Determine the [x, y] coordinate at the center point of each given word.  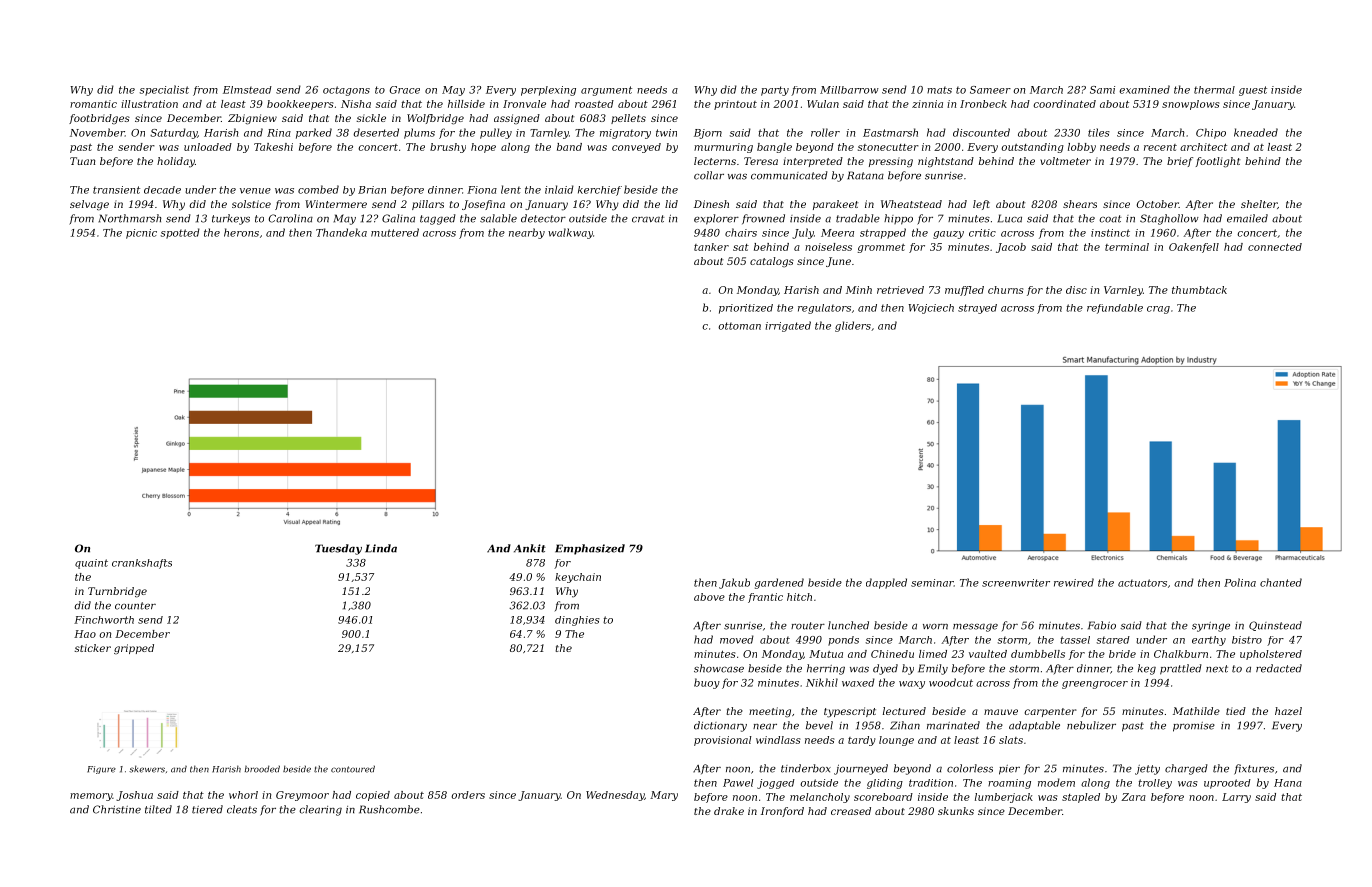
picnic [141, 234]
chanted [1281, 582]
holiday [176, 162]
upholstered [1271, 655]
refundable [1115, 309]
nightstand [946, 162]
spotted [180, 233]
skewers [147, 769]
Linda [381, 548]
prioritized [746, 309]
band [569, 147]
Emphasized [590, 549]
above [709, 597]
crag [1158, 310]
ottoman [739, 326]
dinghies [577, 621]
